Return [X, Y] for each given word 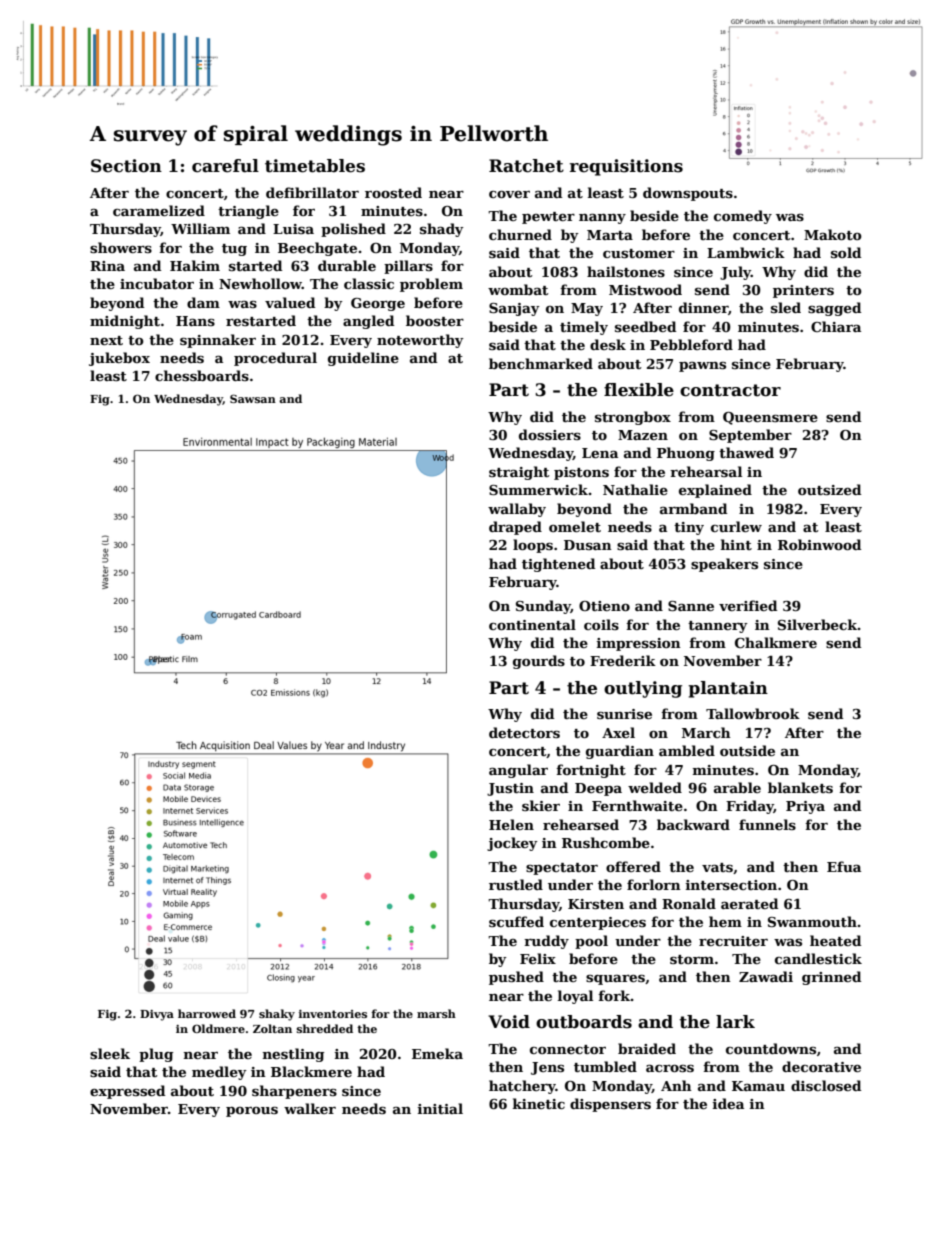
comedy [743, 217]
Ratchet [526, 166]
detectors [524, 732]
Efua [844, 866]
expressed [127, 1092]
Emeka [437, 1053]
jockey [512, 844]
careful [225, 166]
